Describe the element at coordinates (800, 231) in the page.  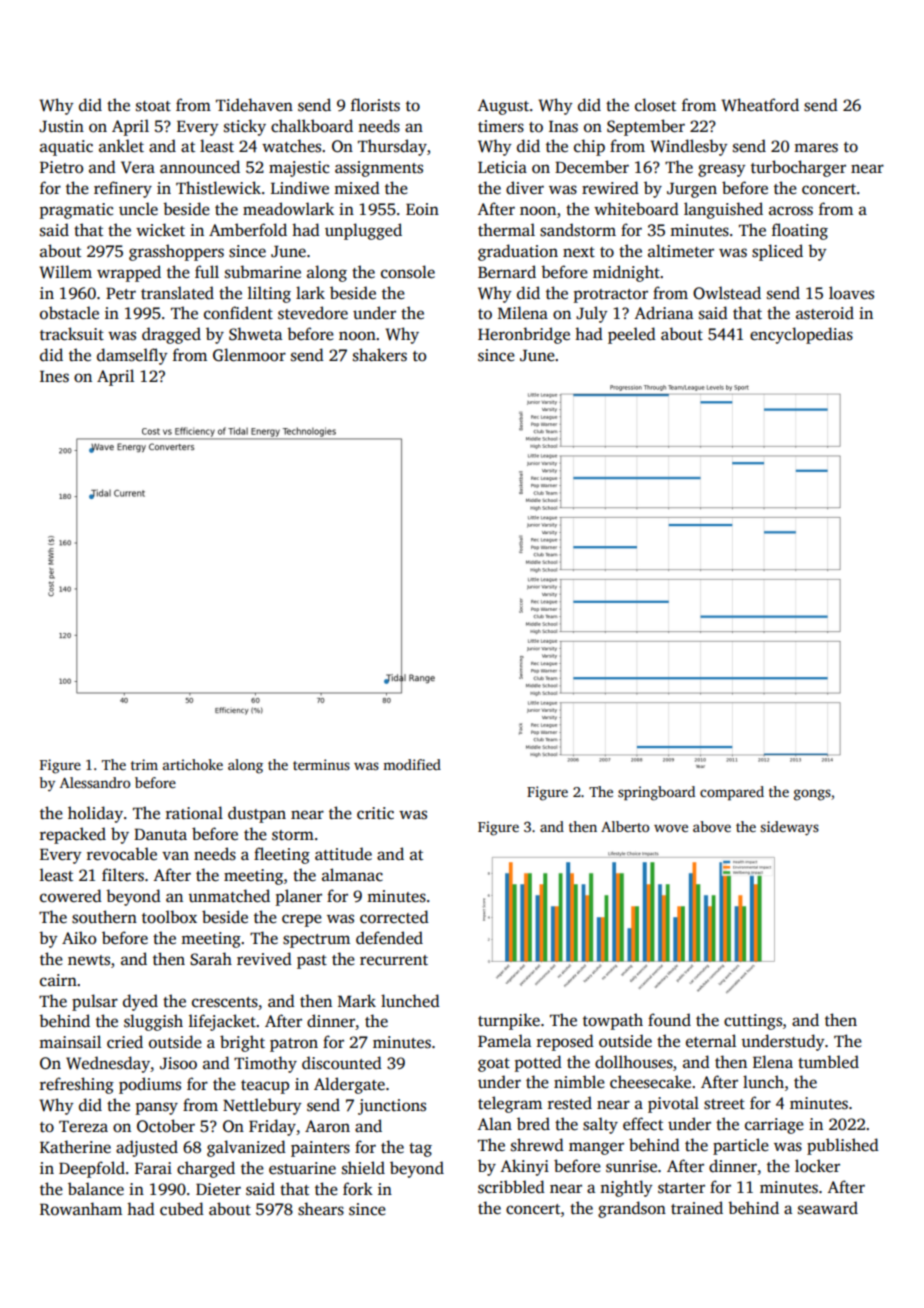
I see `floating` at that location.
